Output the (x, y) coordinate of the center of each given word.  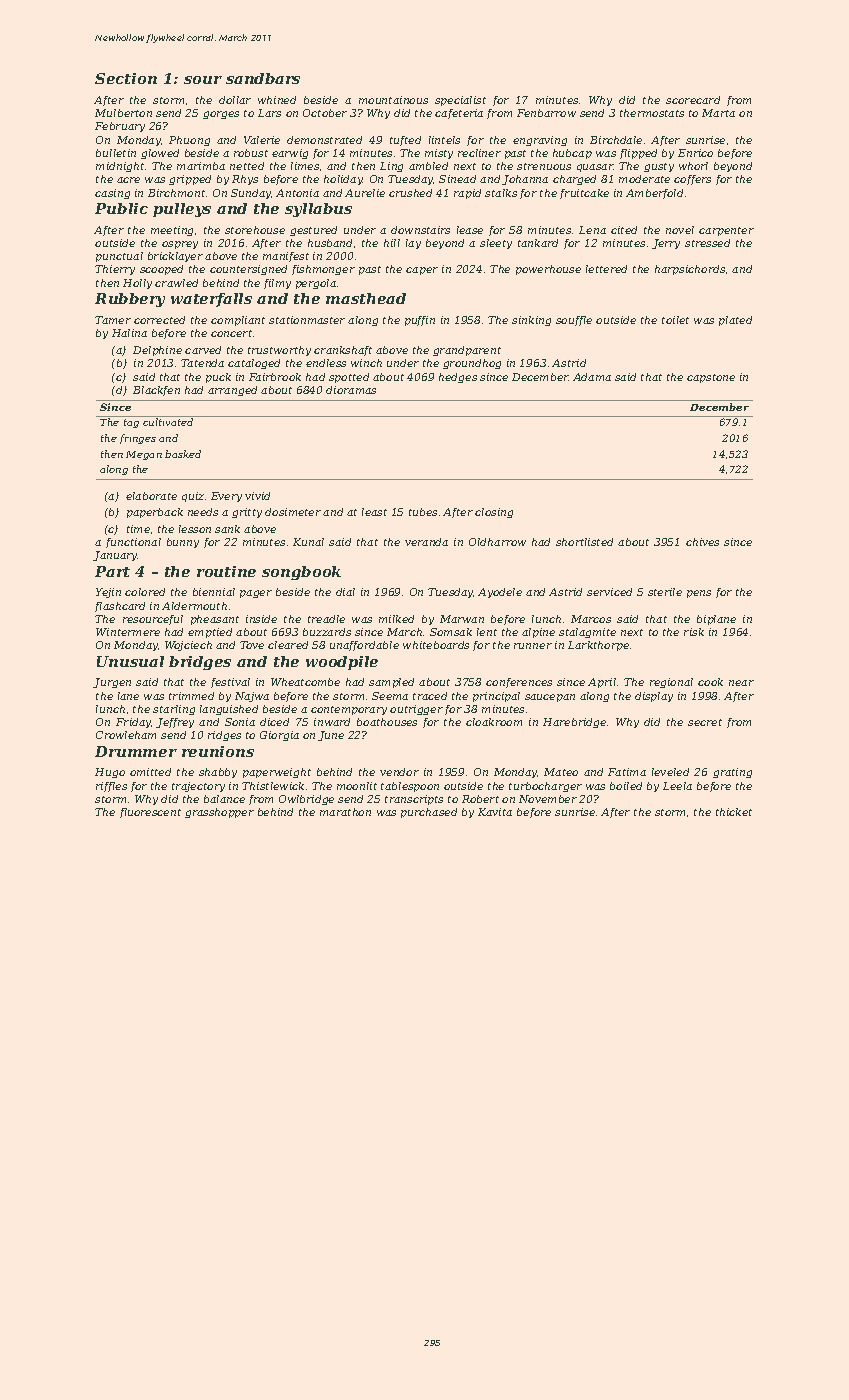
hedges (458, 378)
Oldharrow (497, 542)
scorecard (693, 100)
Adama (592, 377)
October (325, 113)
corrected (159, 320)
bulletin (116, 153)
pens (699, 594)
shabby (218, 773)
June (331, 736)
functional (133, 543)
